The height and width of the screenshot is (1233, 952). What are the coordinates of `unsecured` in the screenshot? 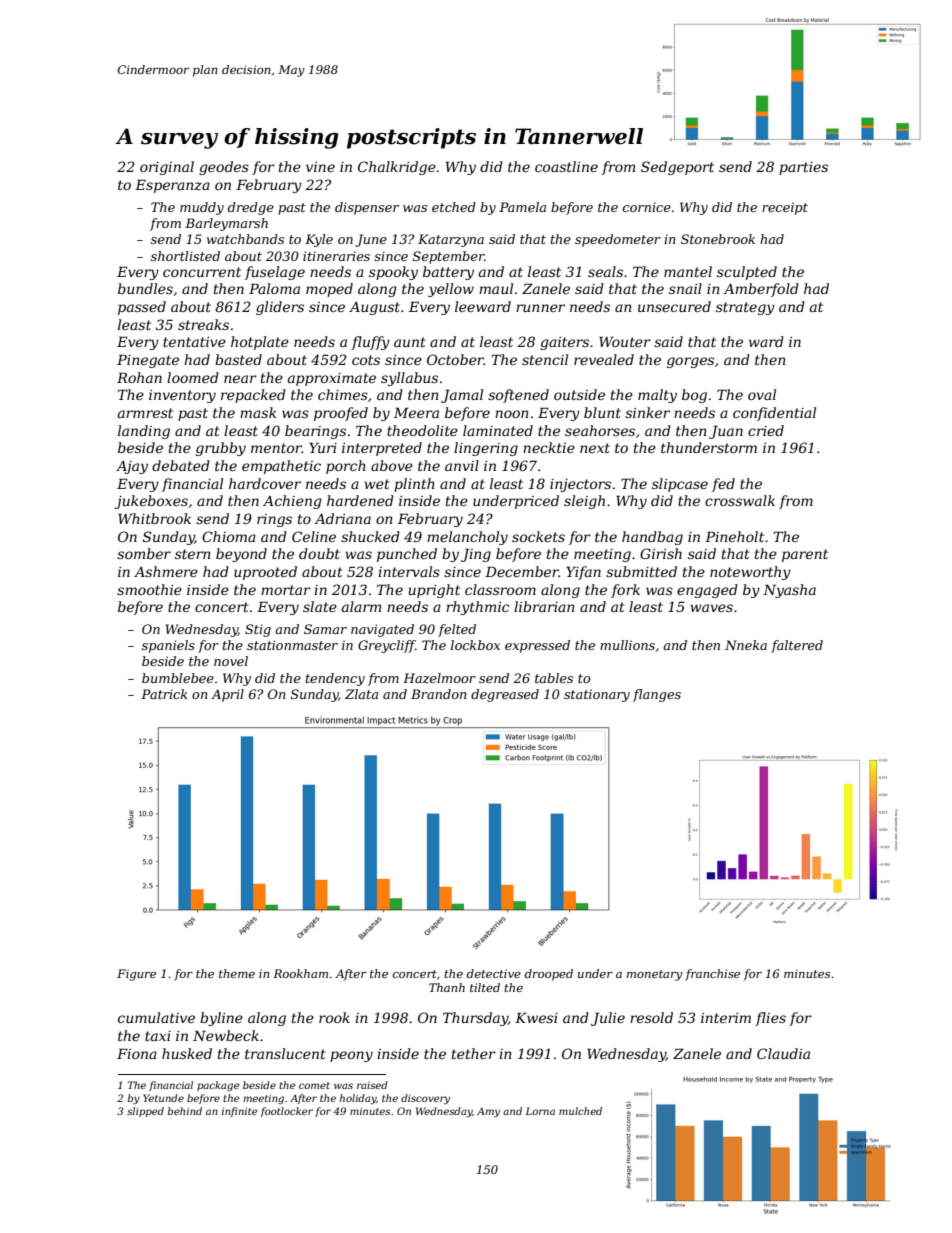 It's located at (674, 306).
